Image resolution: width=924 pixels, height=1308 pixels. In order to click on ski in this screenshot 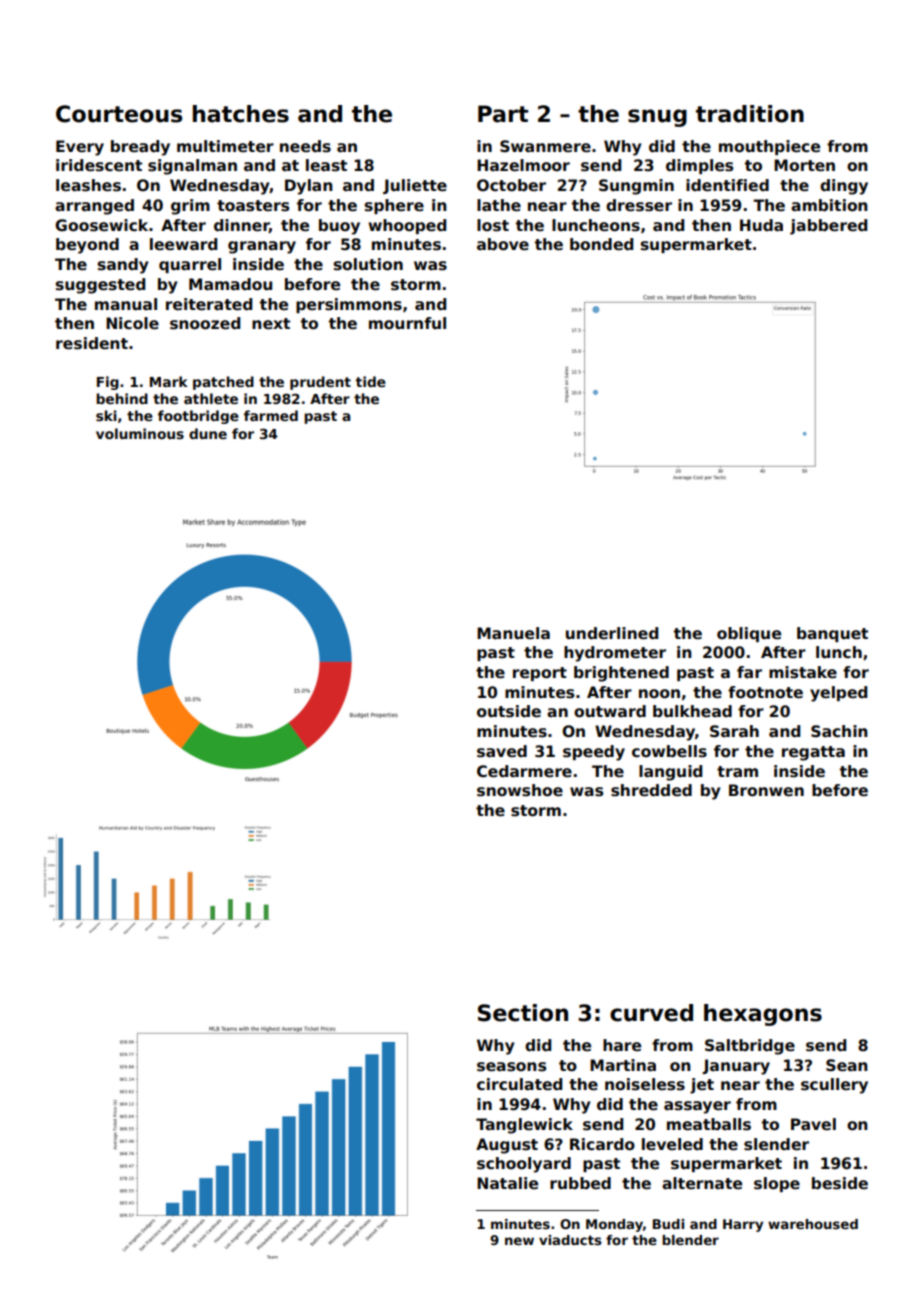, I will do `click(106, 415)`.
